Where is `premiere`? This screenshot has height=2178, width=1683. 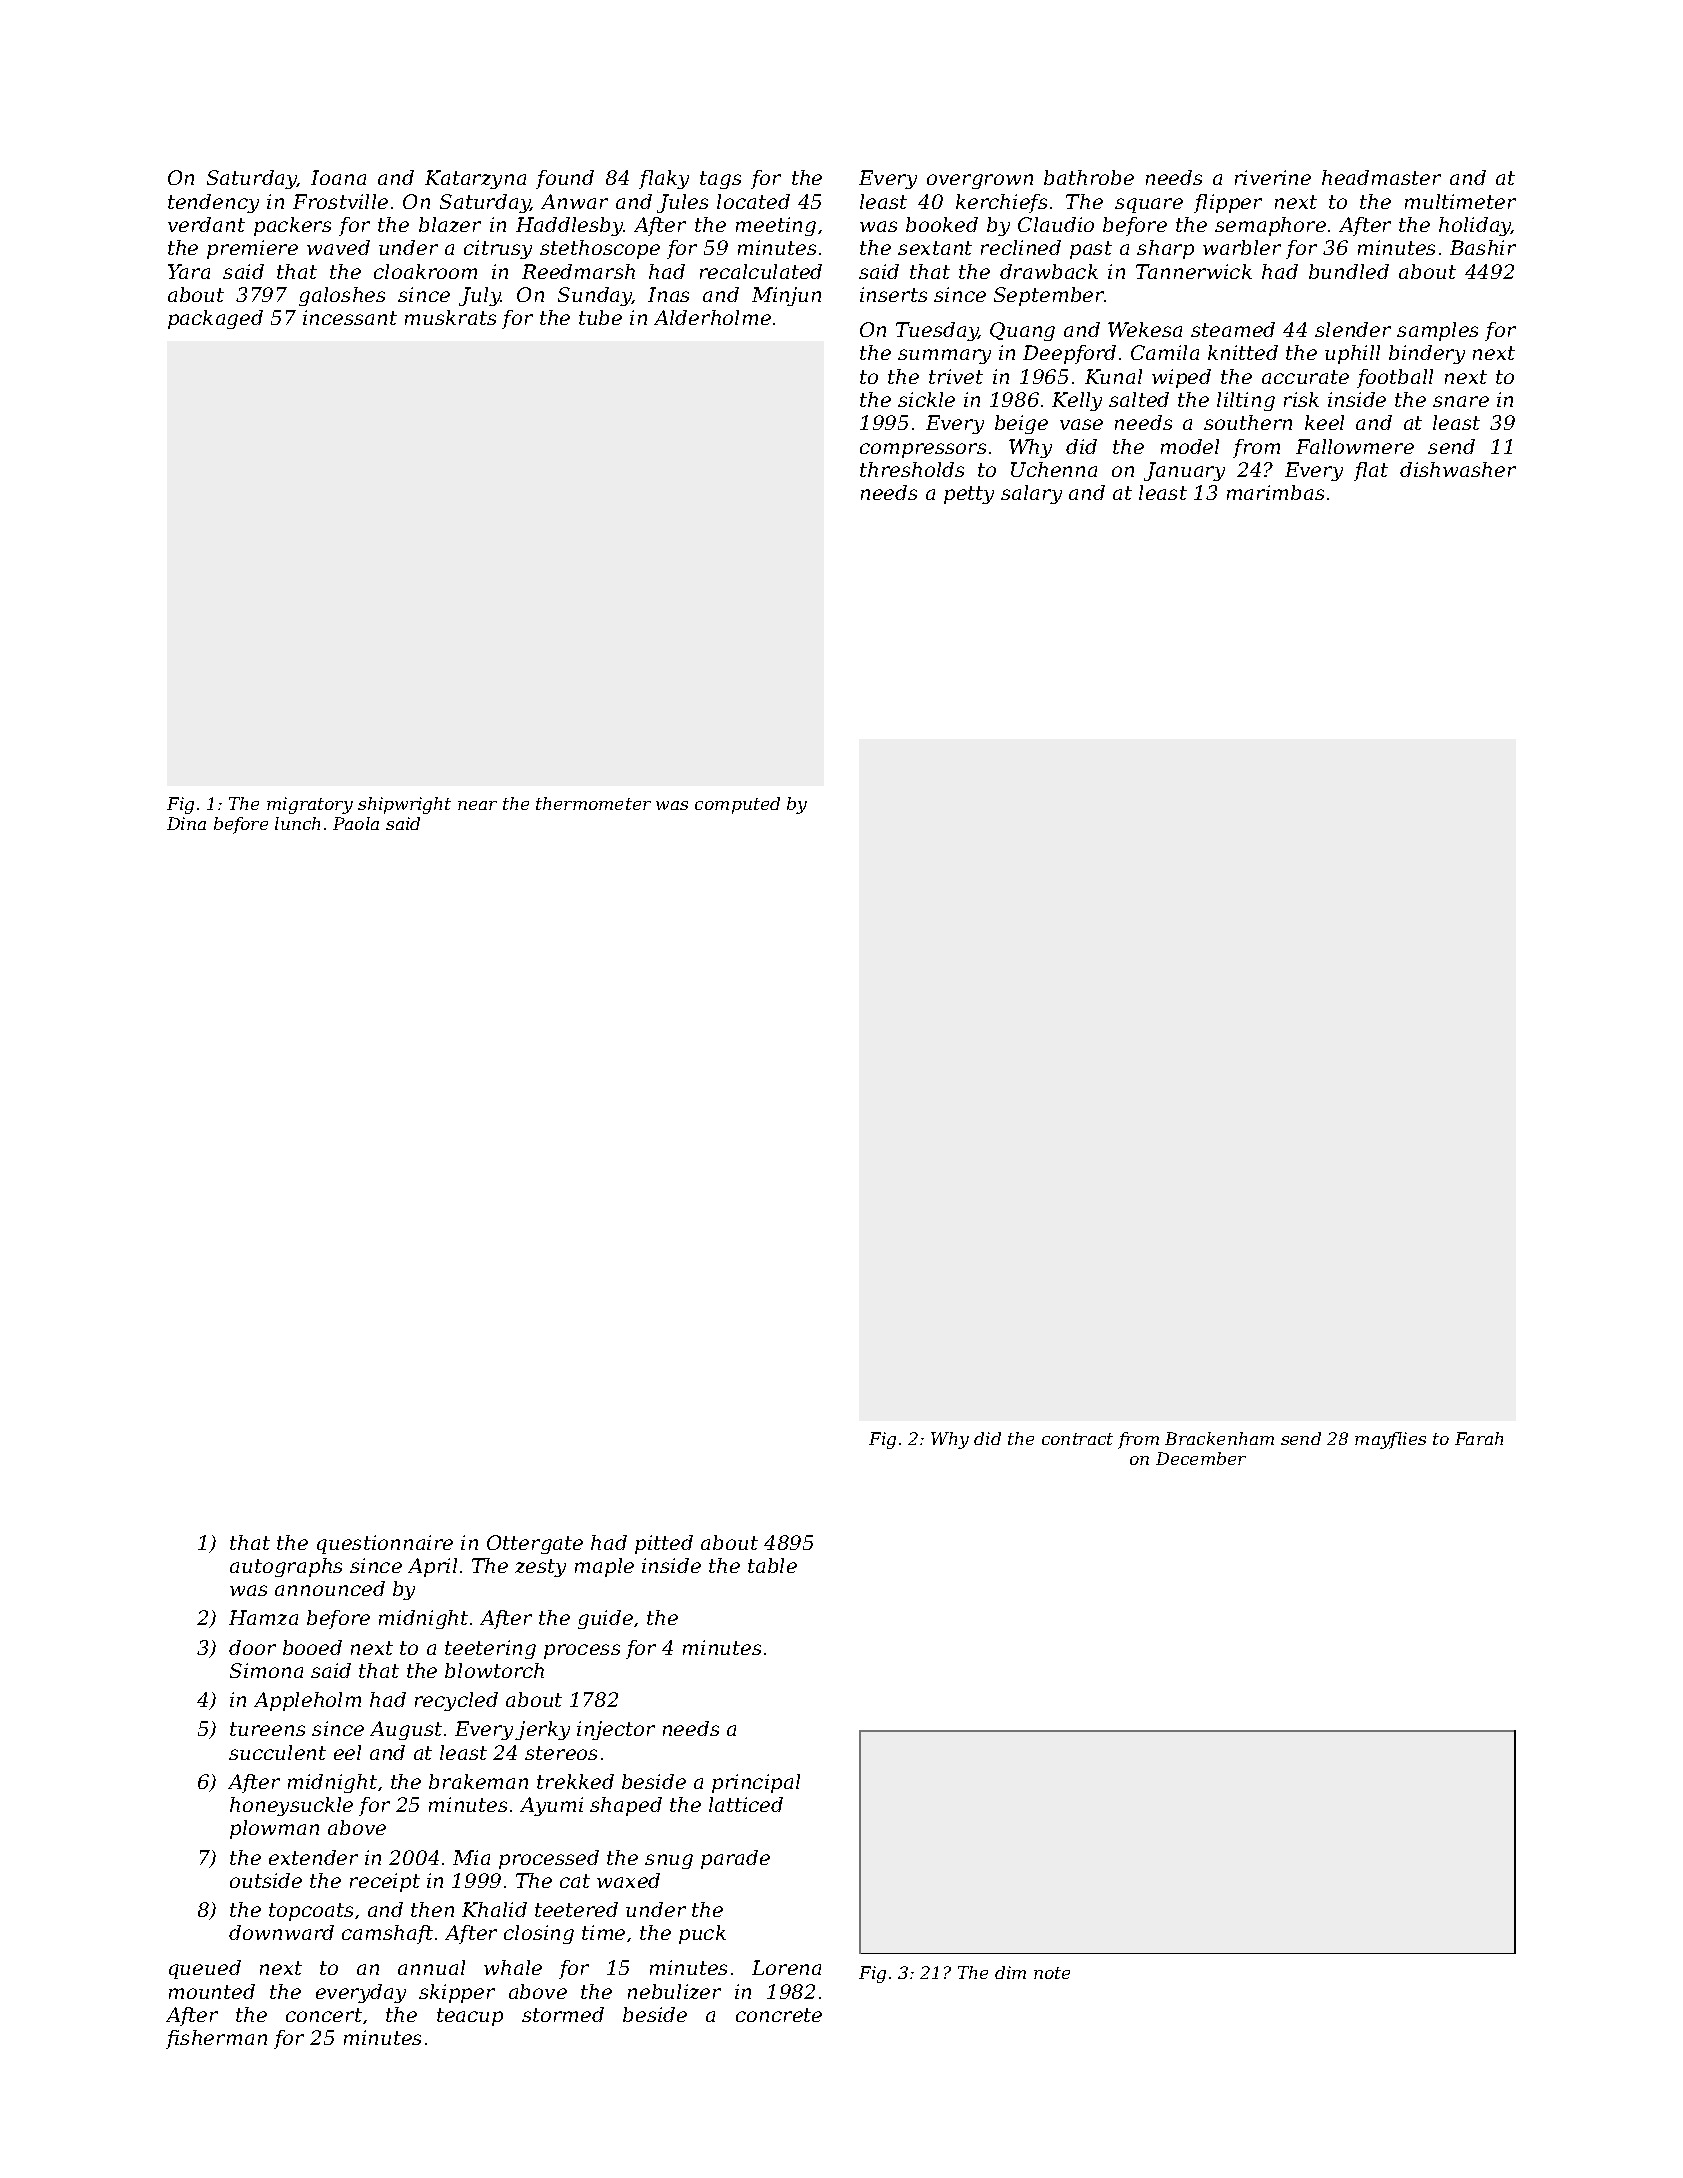 premiere is located at coordinates (252, 249).
